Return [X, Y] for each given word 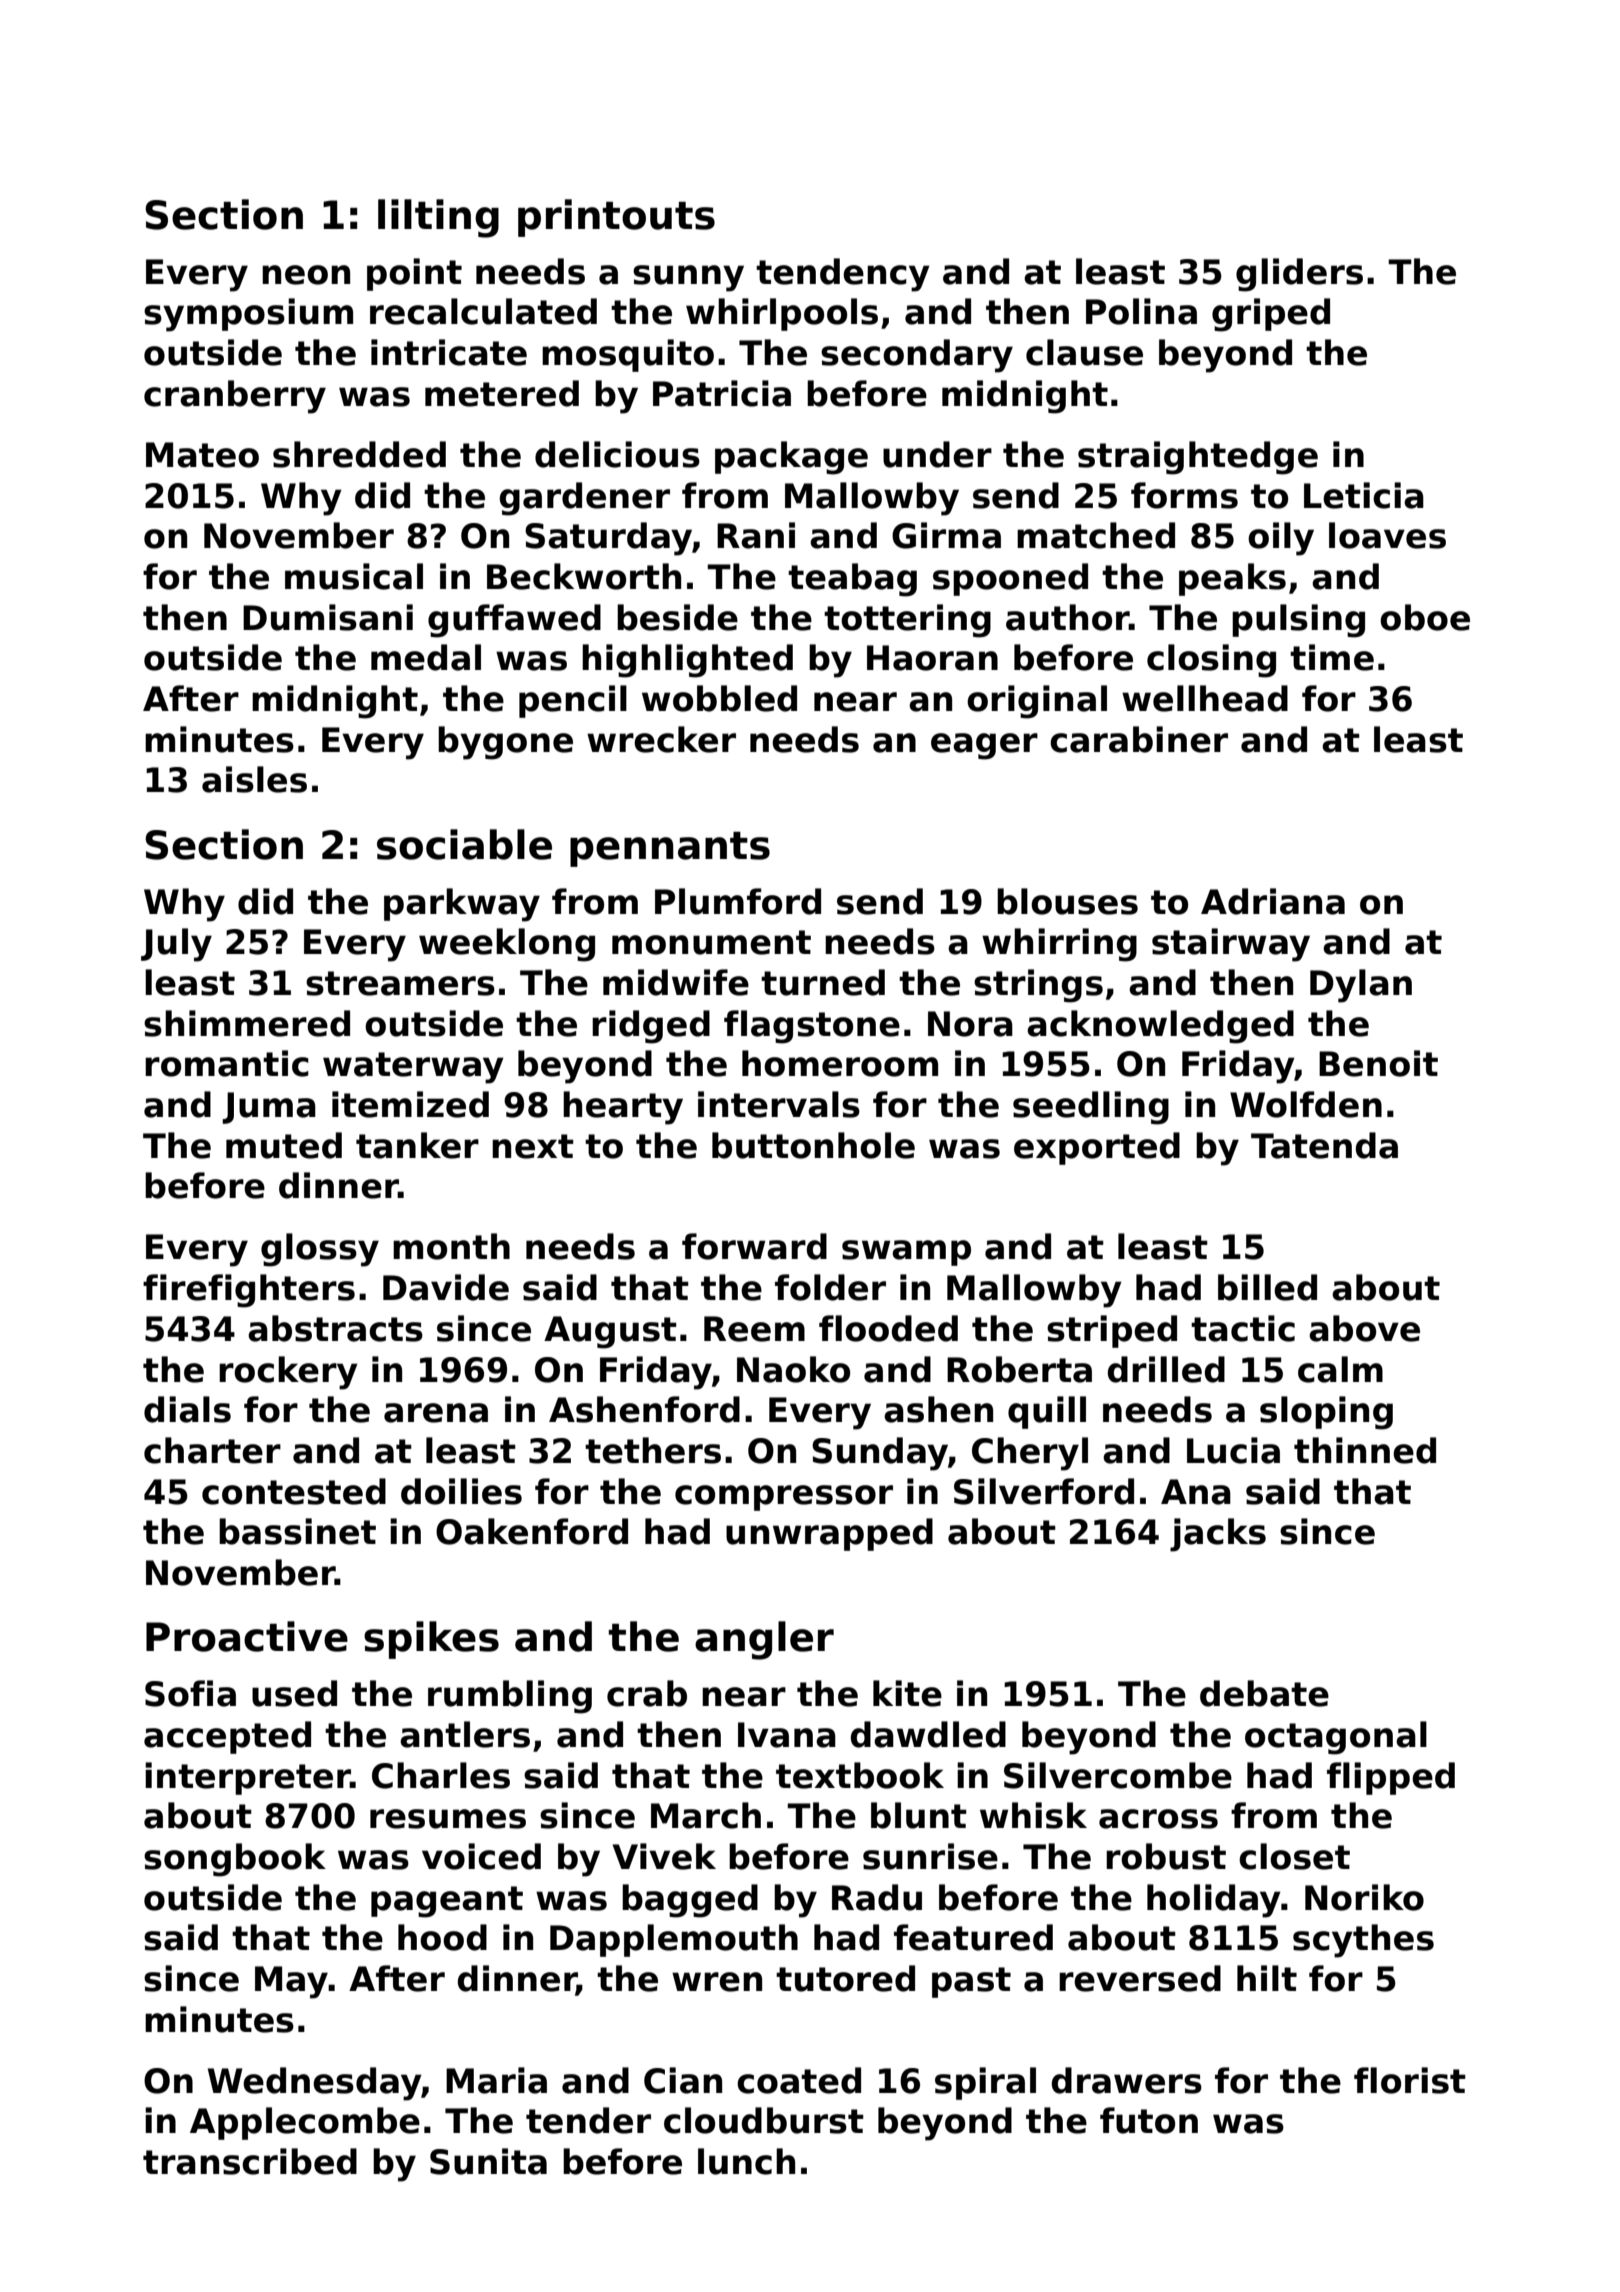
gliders [1299, 275]
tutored [845, 1978]
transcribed [250, 2161]
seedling [1091, 1108]
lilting [438, 218]
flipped [1391, 1778]
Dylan [1361, 986]
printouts [616, 218]
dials [187, 1409]
